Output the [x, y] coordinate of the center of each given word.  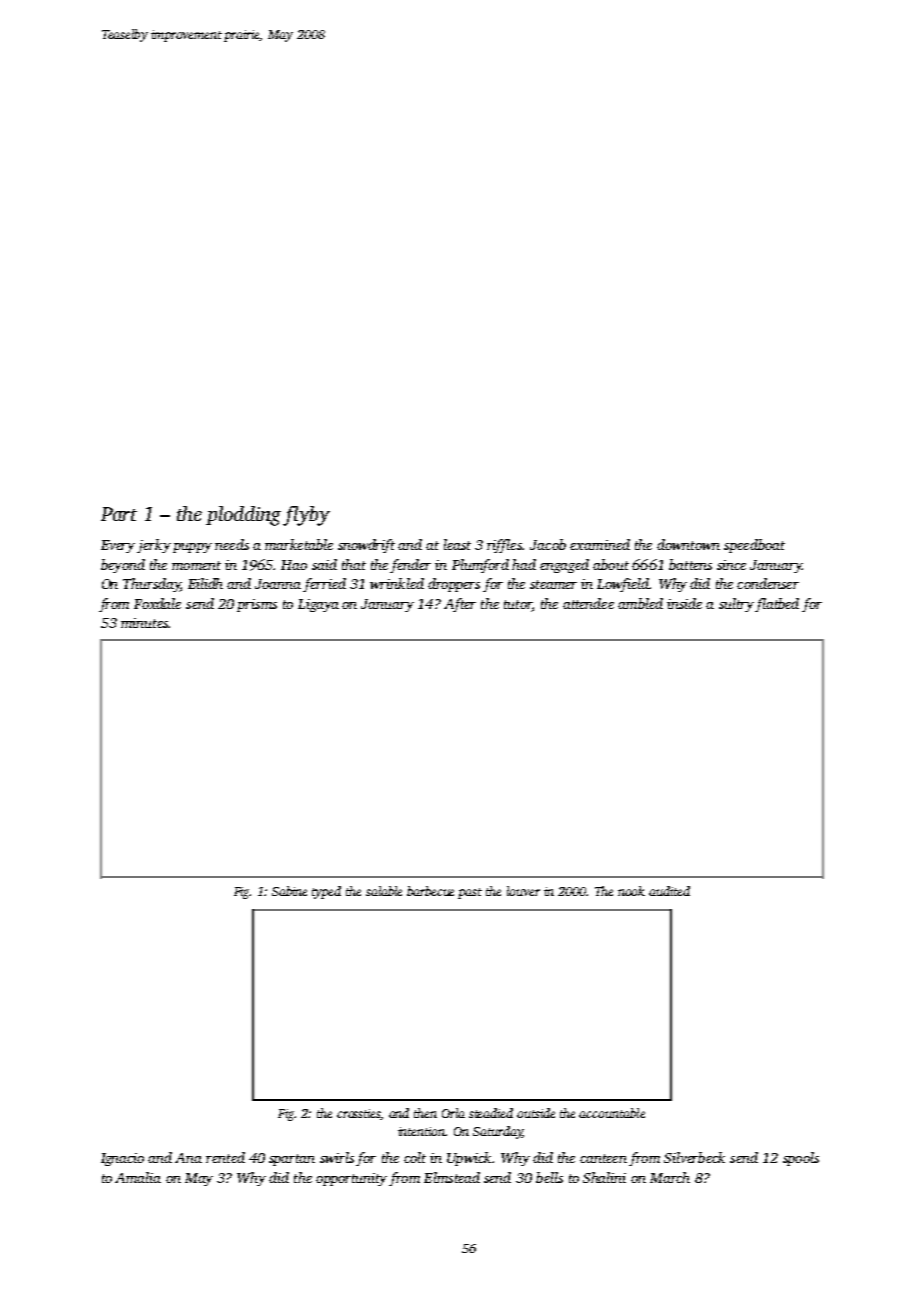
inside [684, 603]
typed [326, 892]
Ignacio [122, 1159]
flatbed [777, 605]
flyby [306, 516]
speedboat [754, 546]
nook [631, 891]
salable [384, 891]
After [460, 605]
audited [669, 891]
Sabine [289, 891]
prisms [257, 605]
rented [225, 1157]
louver [523, 891]
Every [118, 546]
